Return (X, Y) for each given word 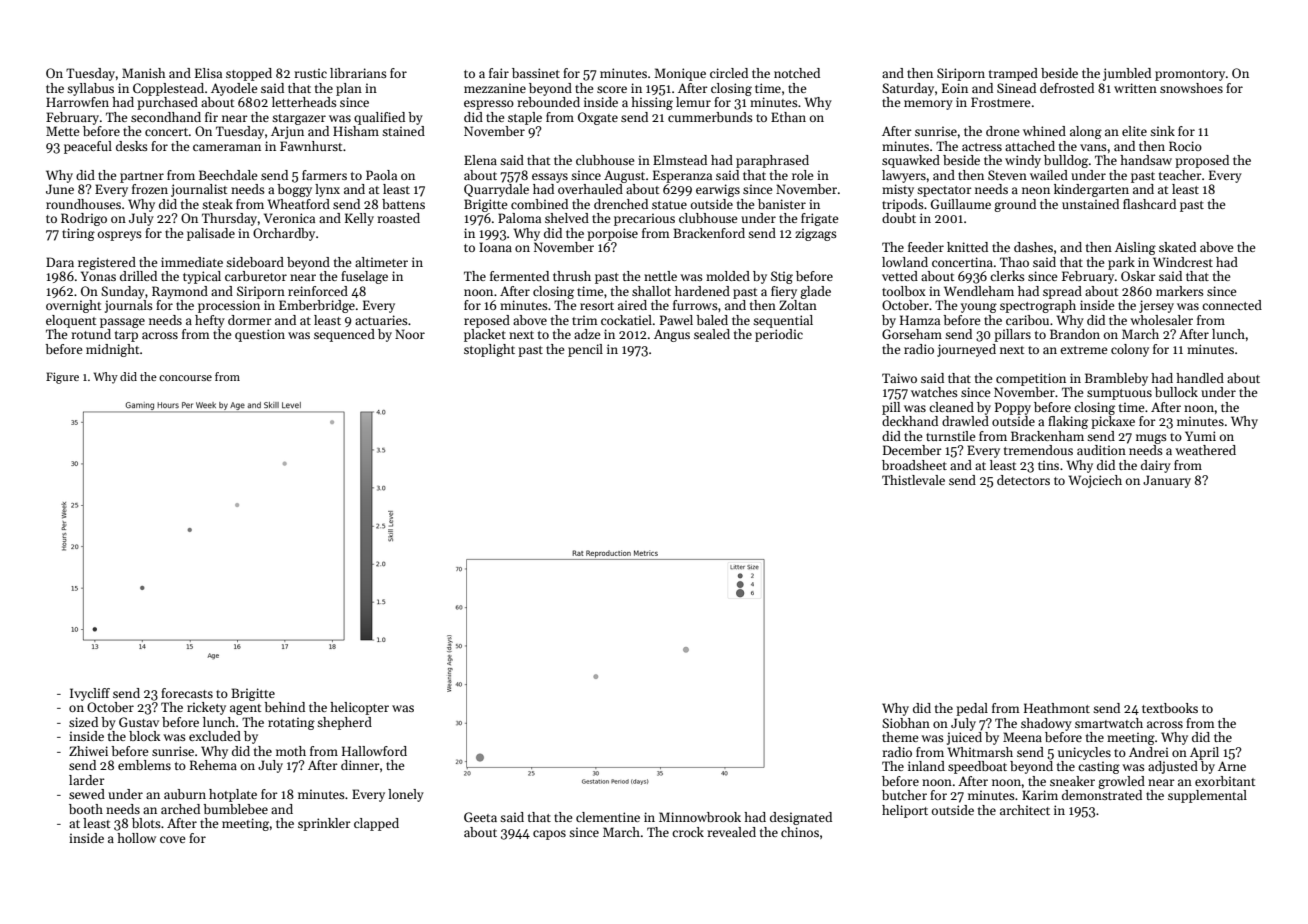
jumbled (1127, 74)
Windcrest (1183, 262)
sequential (783, 321)
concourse (185, 378)
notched (797, 73)
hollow (136, 838)
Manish (144, 73)
